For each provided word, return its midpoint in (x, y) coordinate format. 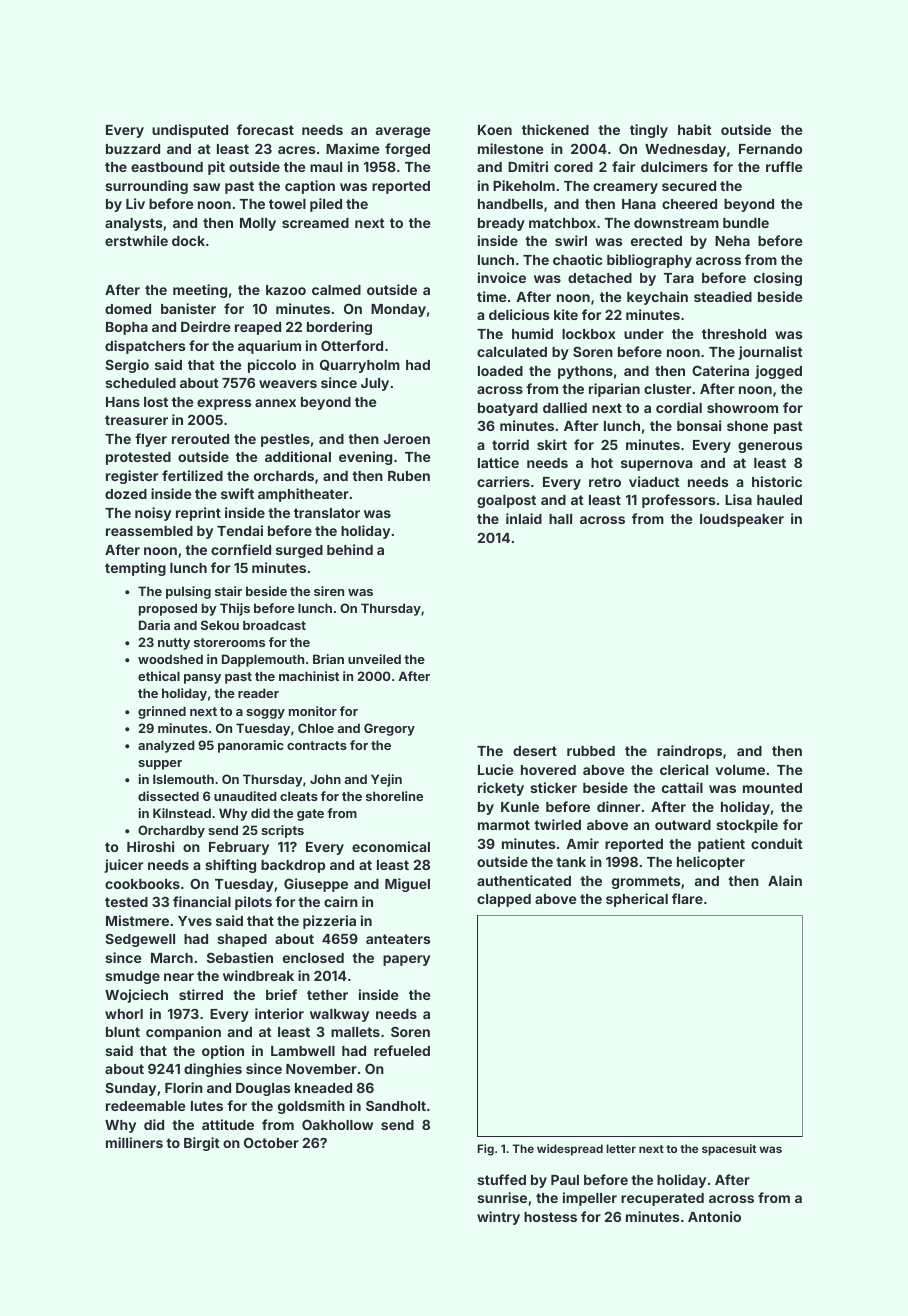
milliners (134, 1142)
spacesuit (729, 1150)
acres (297, 150)
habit (695, 129)
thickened (555, 129)
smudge (132, 977)
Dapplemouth (263, 660)
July (375, 384)
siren (329, 591)
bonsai (699, 425)
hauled (779, 500)
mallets (355, 1032)
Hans (123, 402)
